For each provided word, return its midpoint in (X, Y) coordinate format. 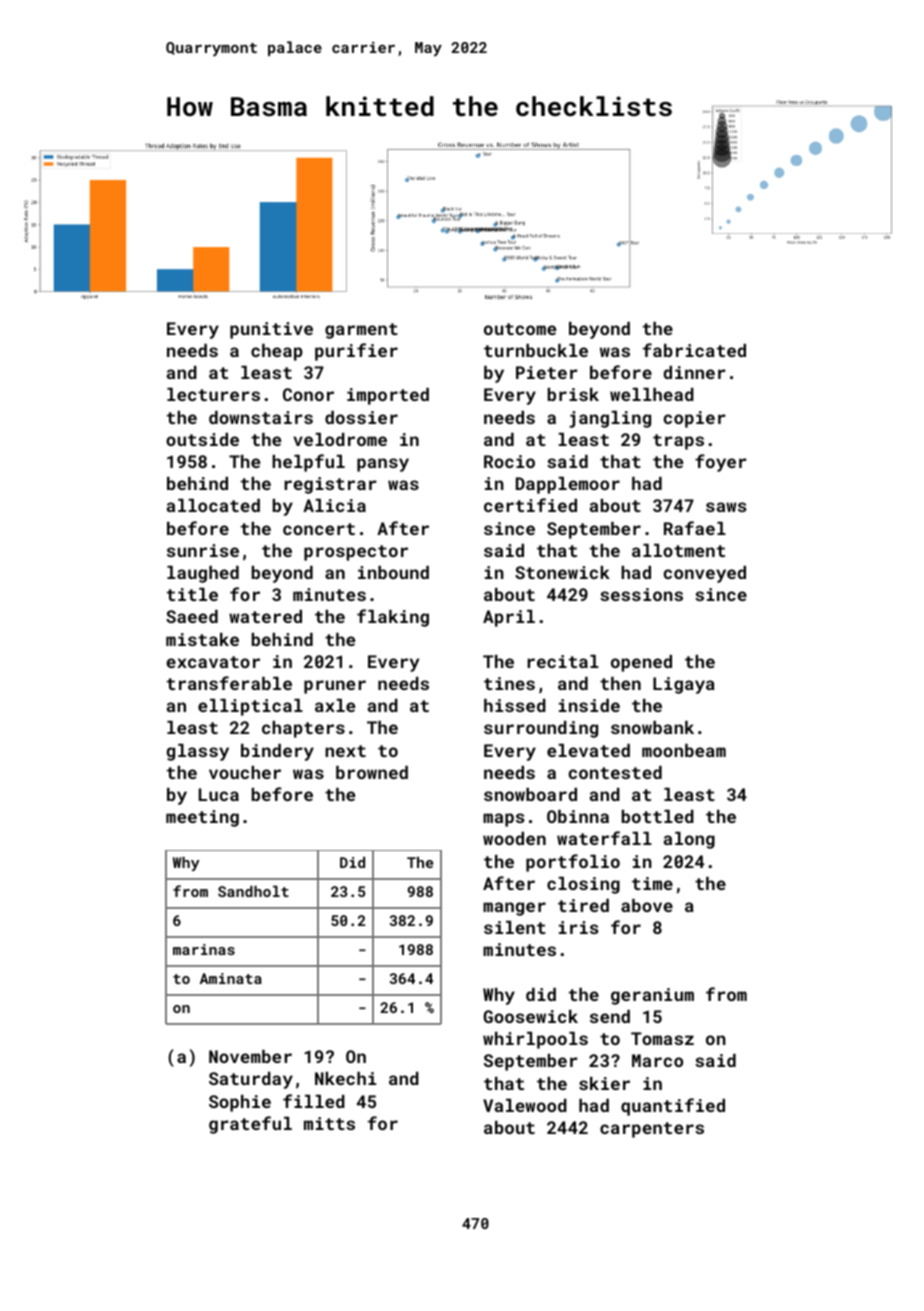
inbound (393, 572)
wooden (514, 838)
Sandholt (253, 891)
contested (615, 772)
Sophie (240, 1103)
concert (319, 529)
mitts (329, 1123)
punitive (271, 330)
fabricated (694, 350)
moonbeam (684, 750)
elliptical (250, 707)
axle (335, 705)
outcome (520, 329)
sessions (641, 594)
